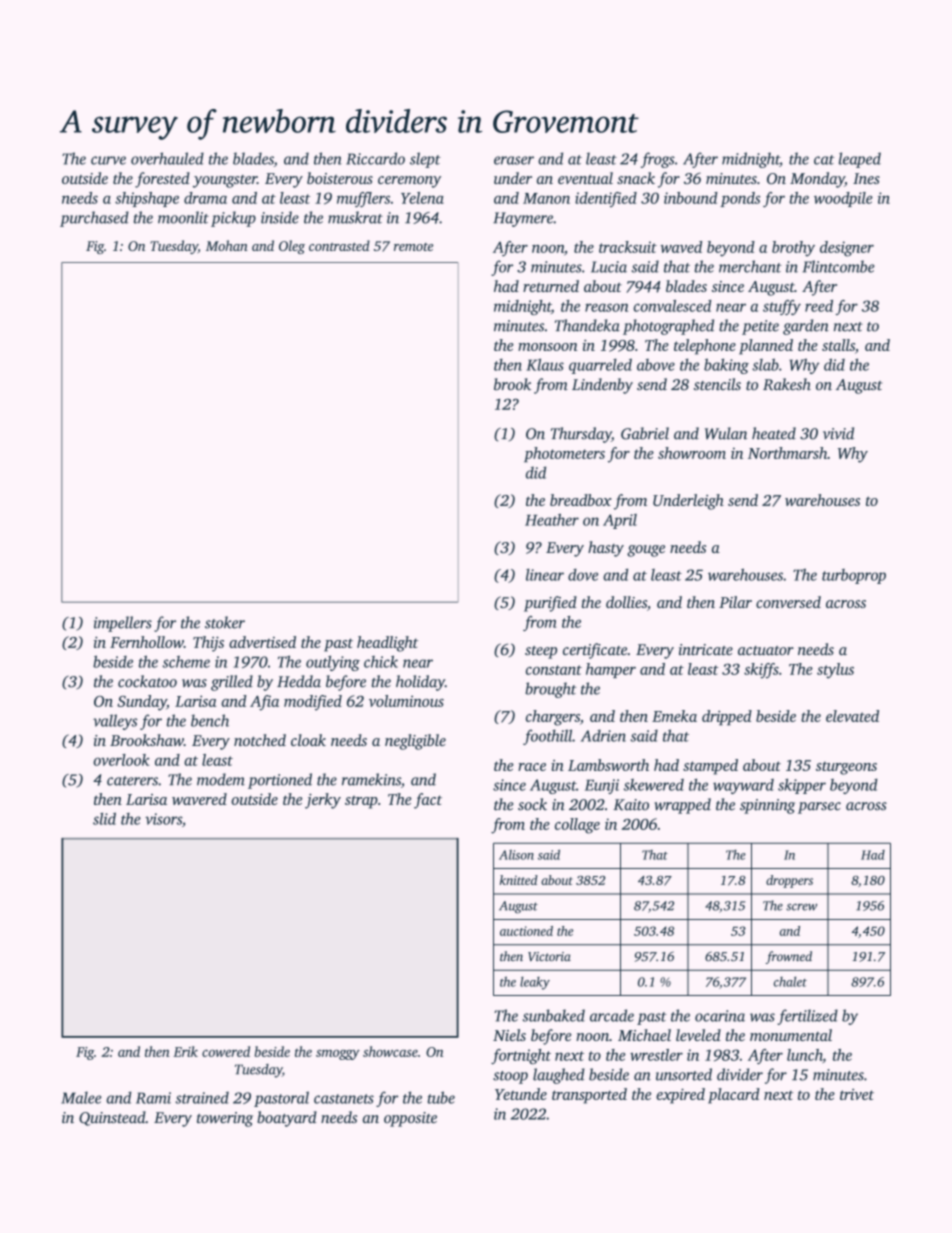  Describe the element at coordinates (860, 160) in the screenshot. I see `leaped` at that location.
